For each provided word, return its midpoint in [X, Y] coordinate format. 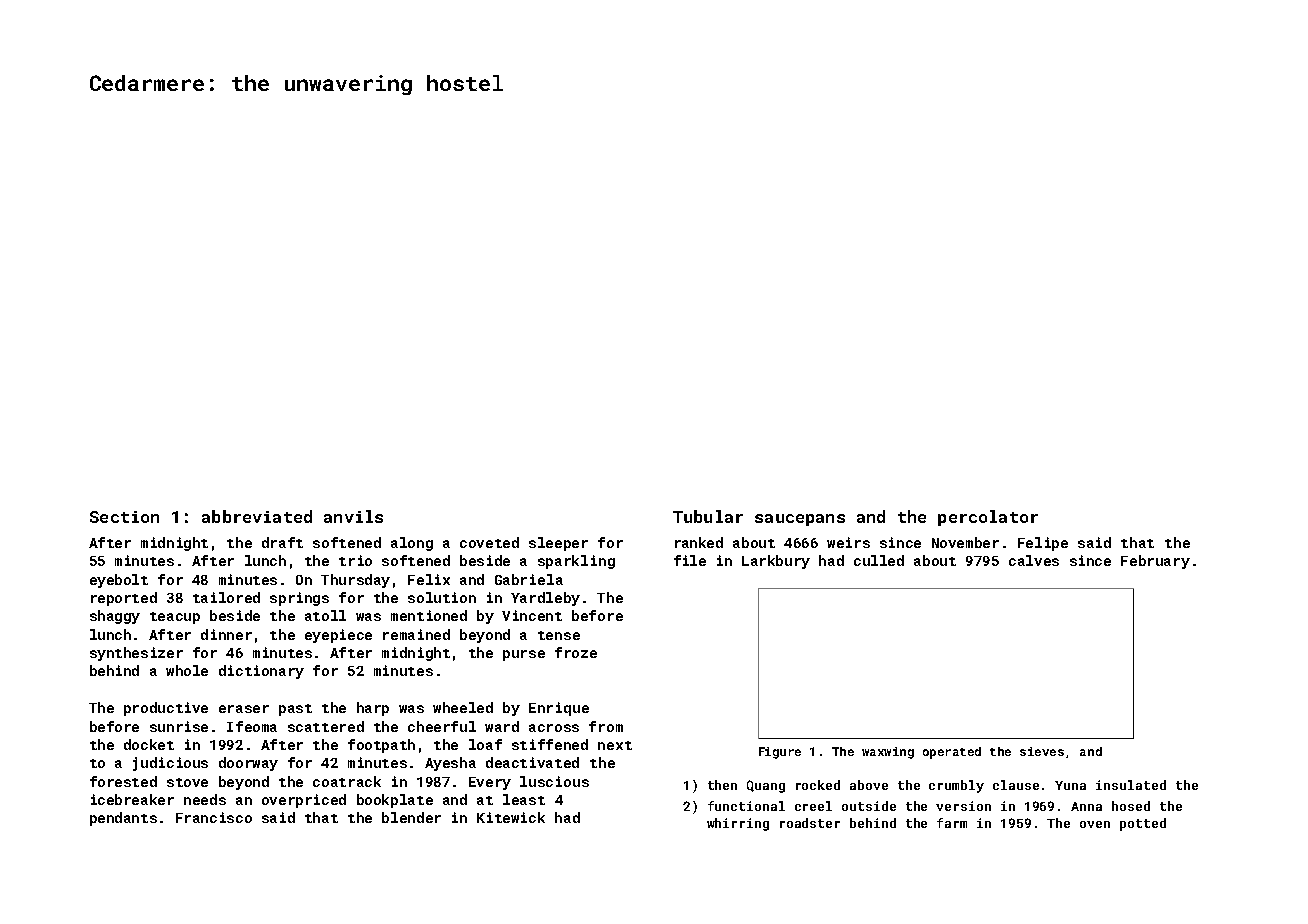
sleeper [558, 544]
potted [1143, 824]
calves [1034, 560]
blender [411, 817]
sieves [1042, 751]
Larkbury [776, 562]
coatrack [347, 781]
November [965, 542]
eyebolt [119, 581]
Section [124, 517]
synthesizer [136, 654]
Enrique [559, 709]
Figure [780, 753]
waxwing [888, 753]
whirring [738, 824]
